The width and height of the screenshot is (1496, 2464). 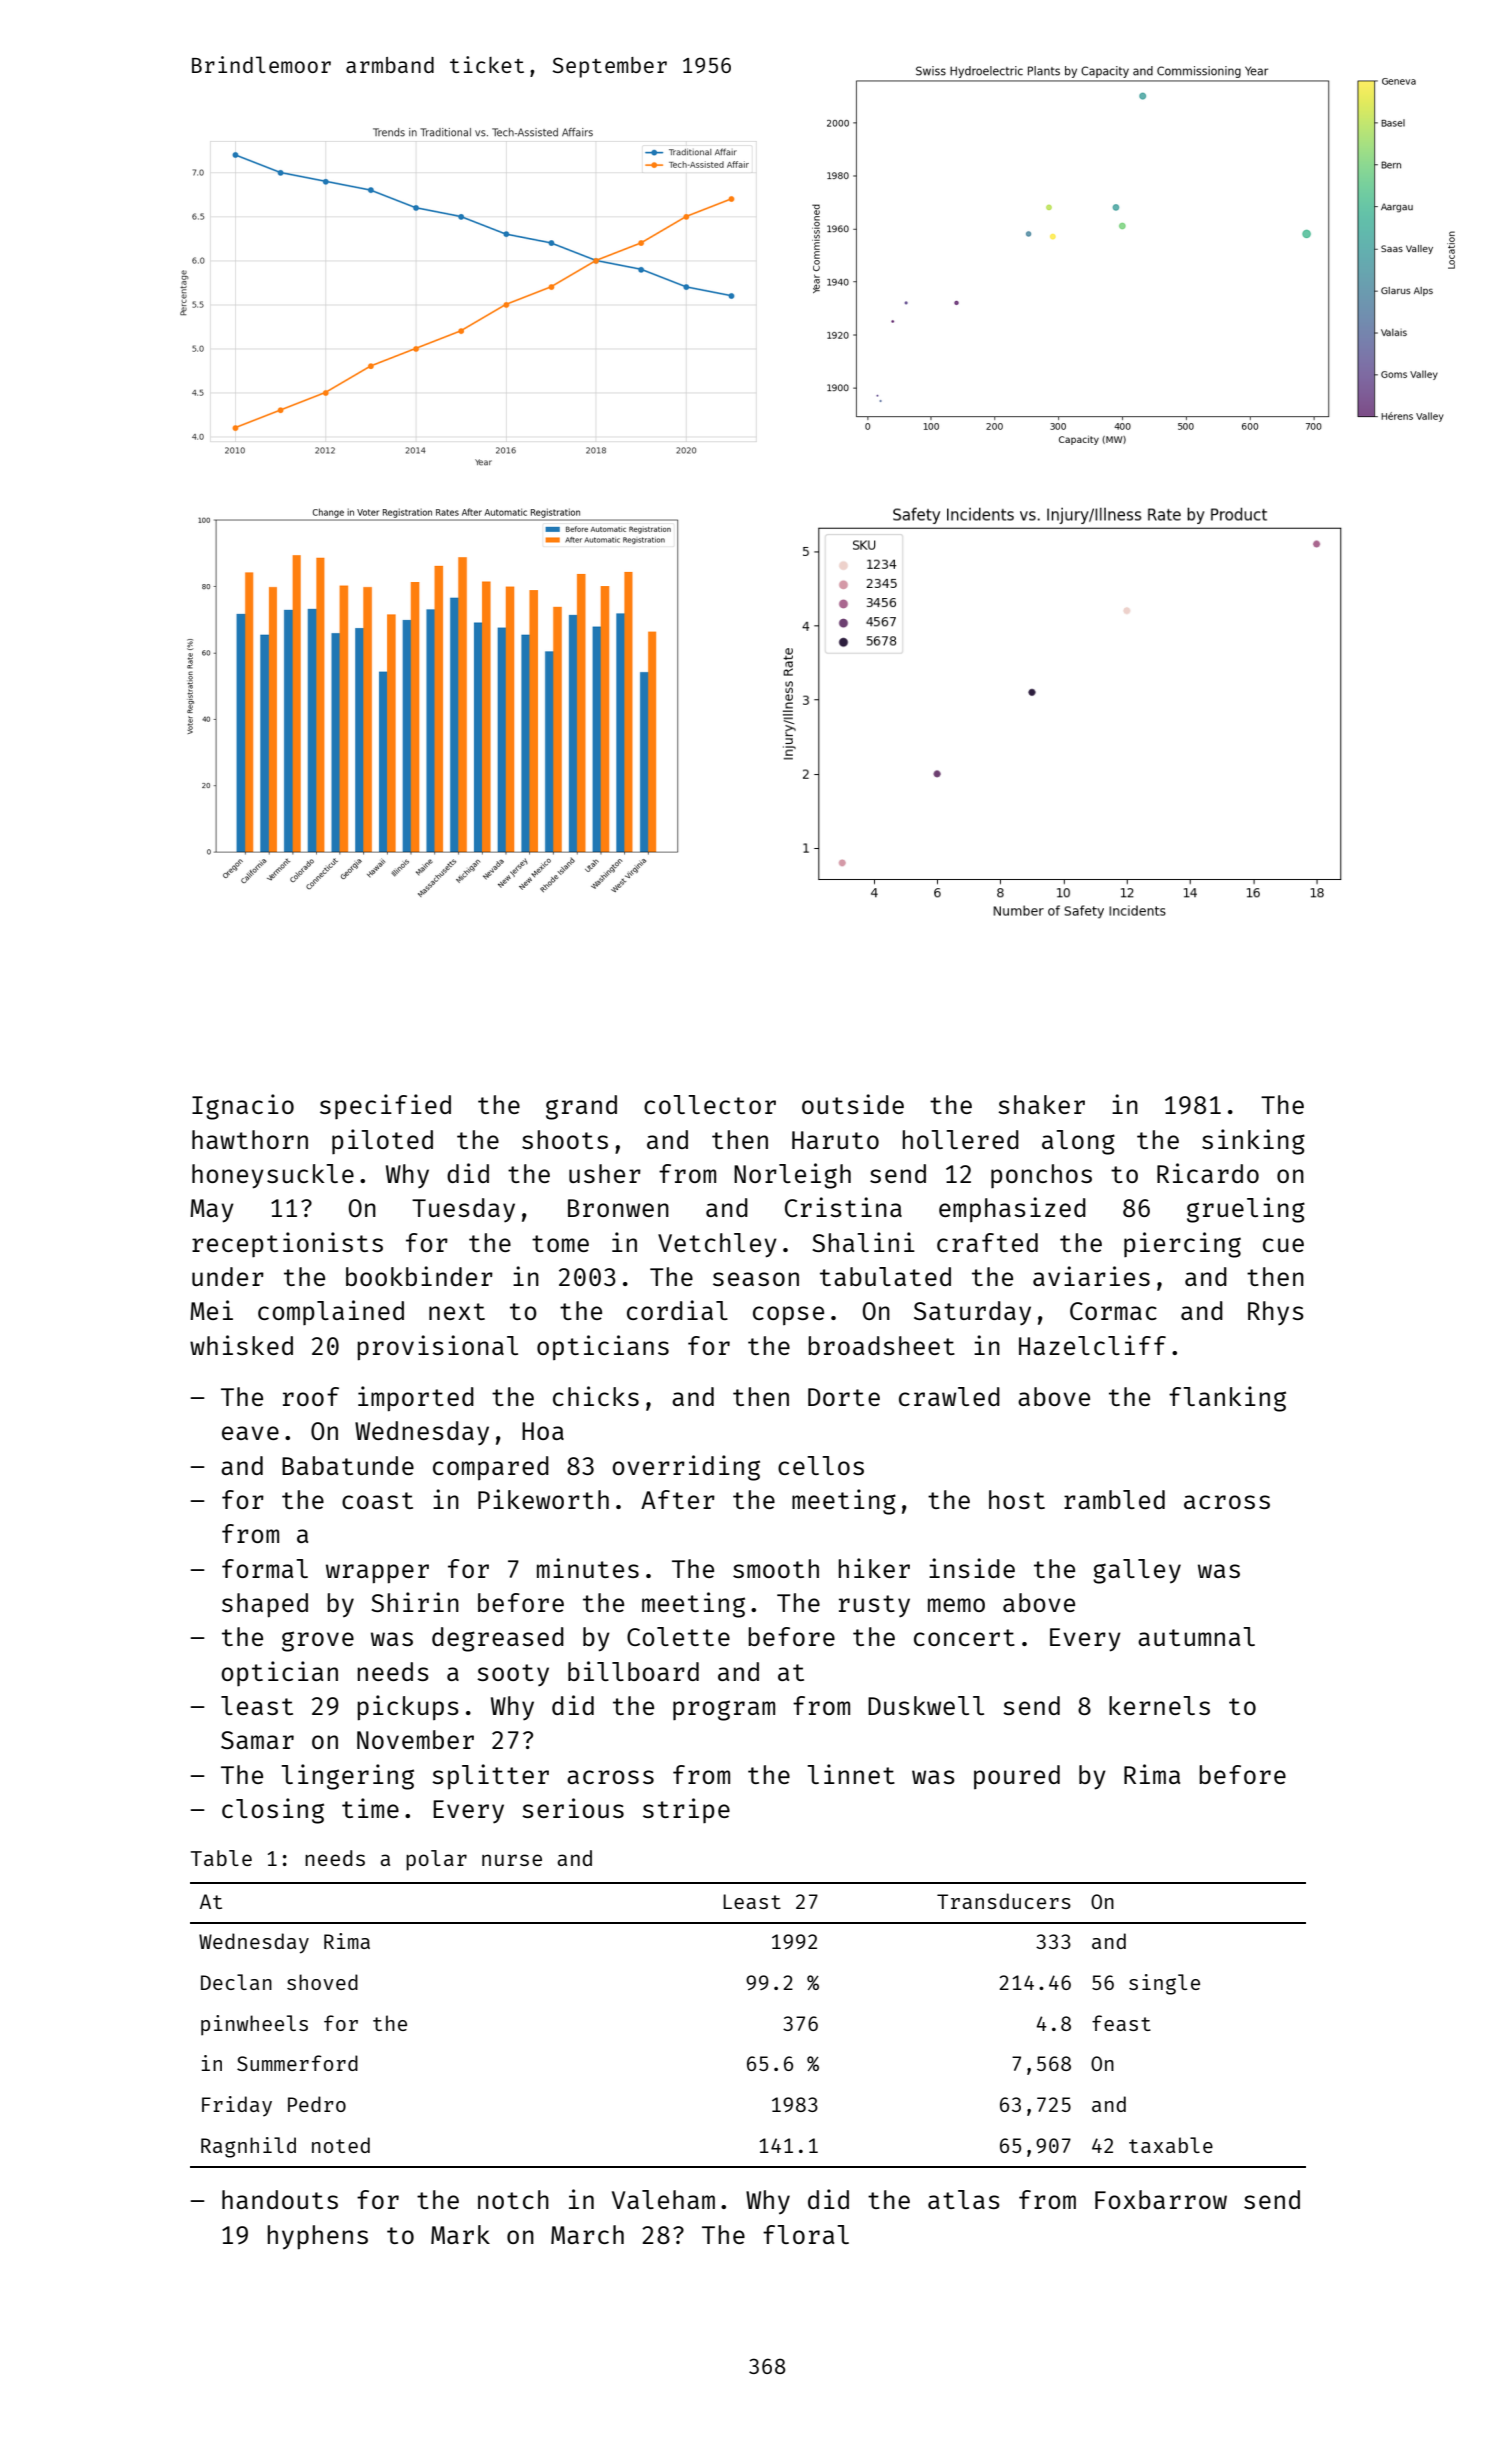 What do you see at coordinates (853, 1104) in the screenshot?
I see `outside` at bounding box center [853, 1104].
